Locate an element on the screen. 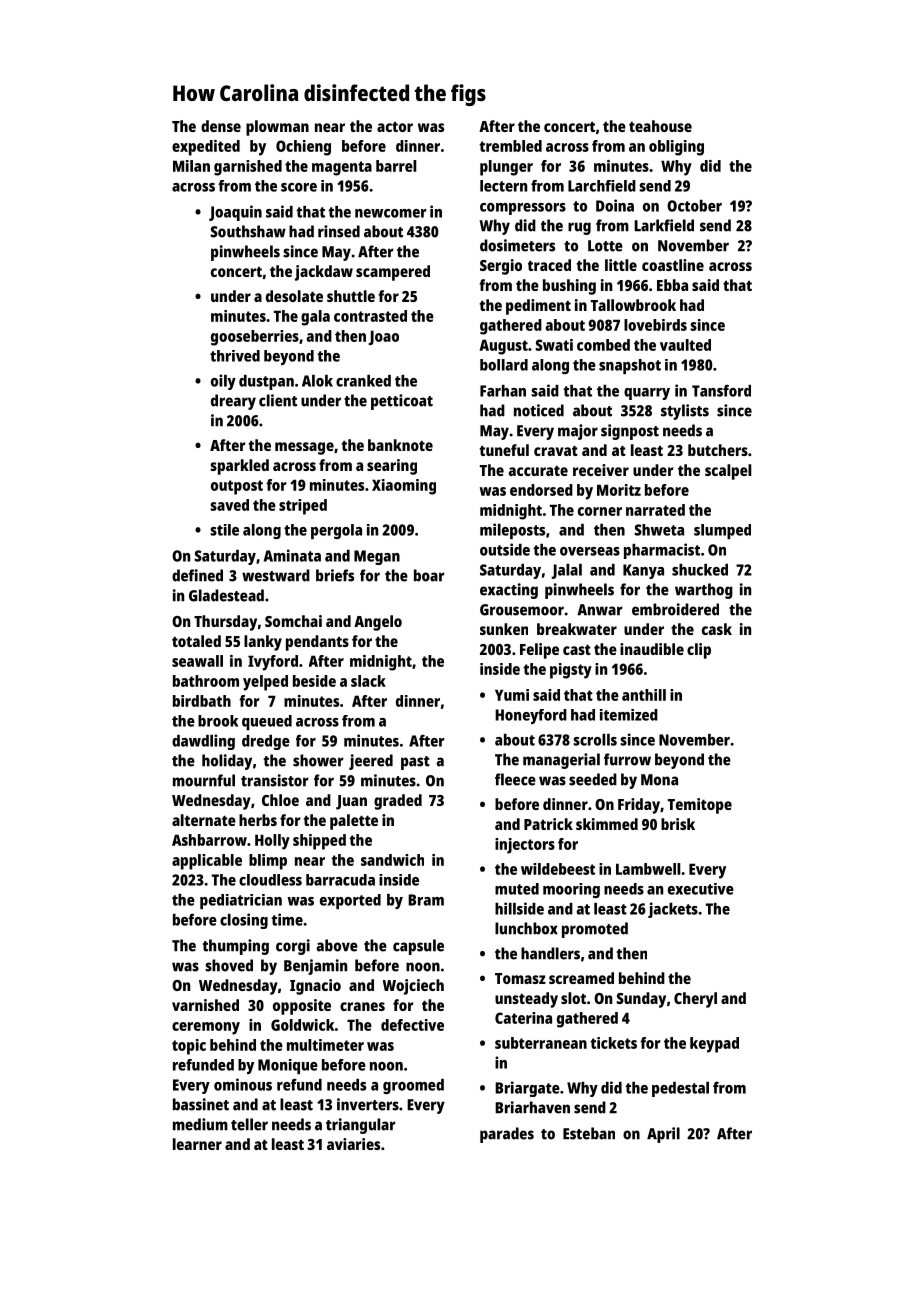 The height and width of the screenshot is (1311, 924). stylists is located at coordinates (685, 412).
